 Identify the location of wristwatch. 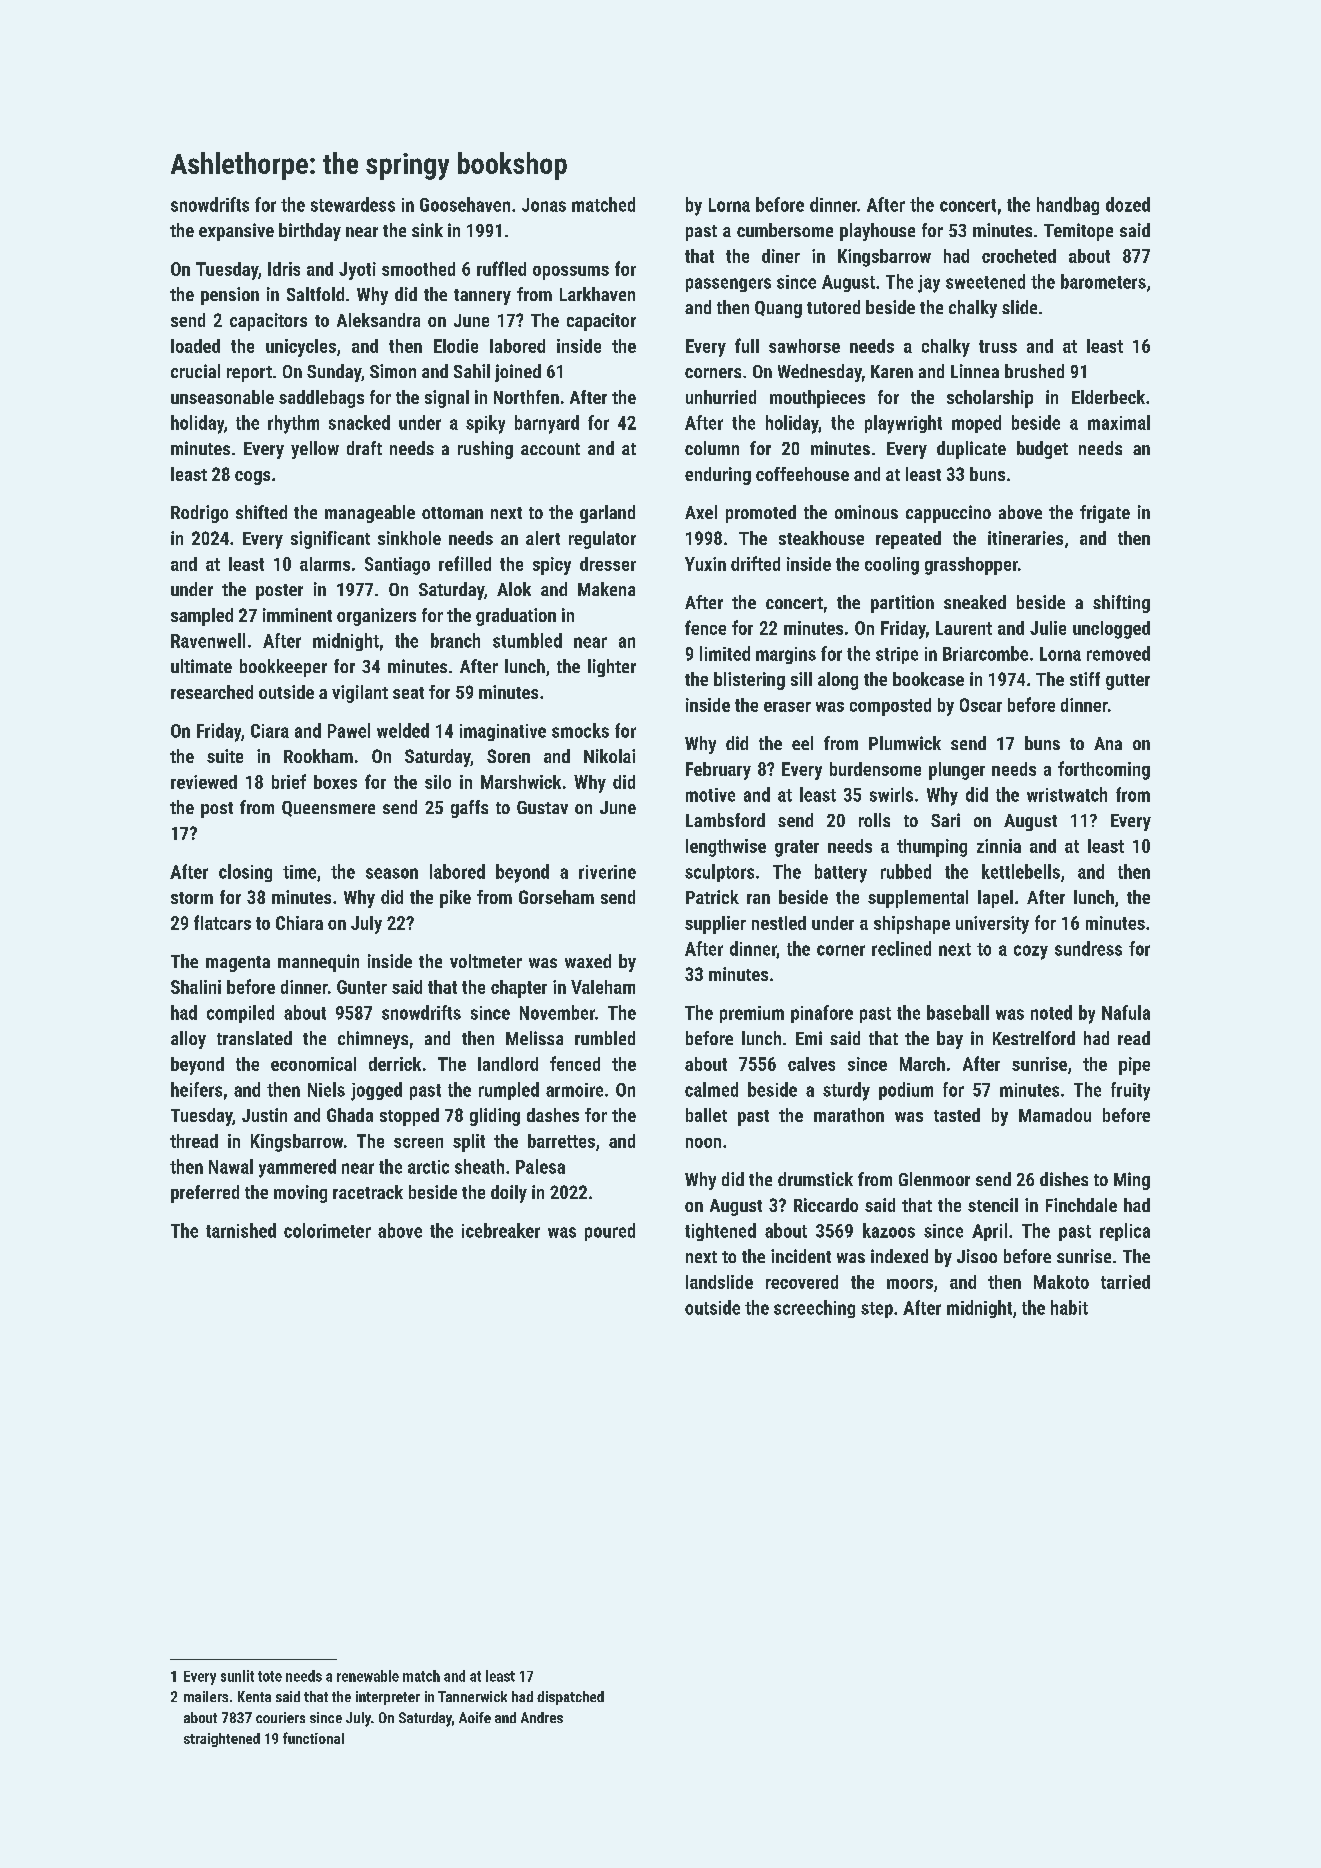
(1067, 794).
